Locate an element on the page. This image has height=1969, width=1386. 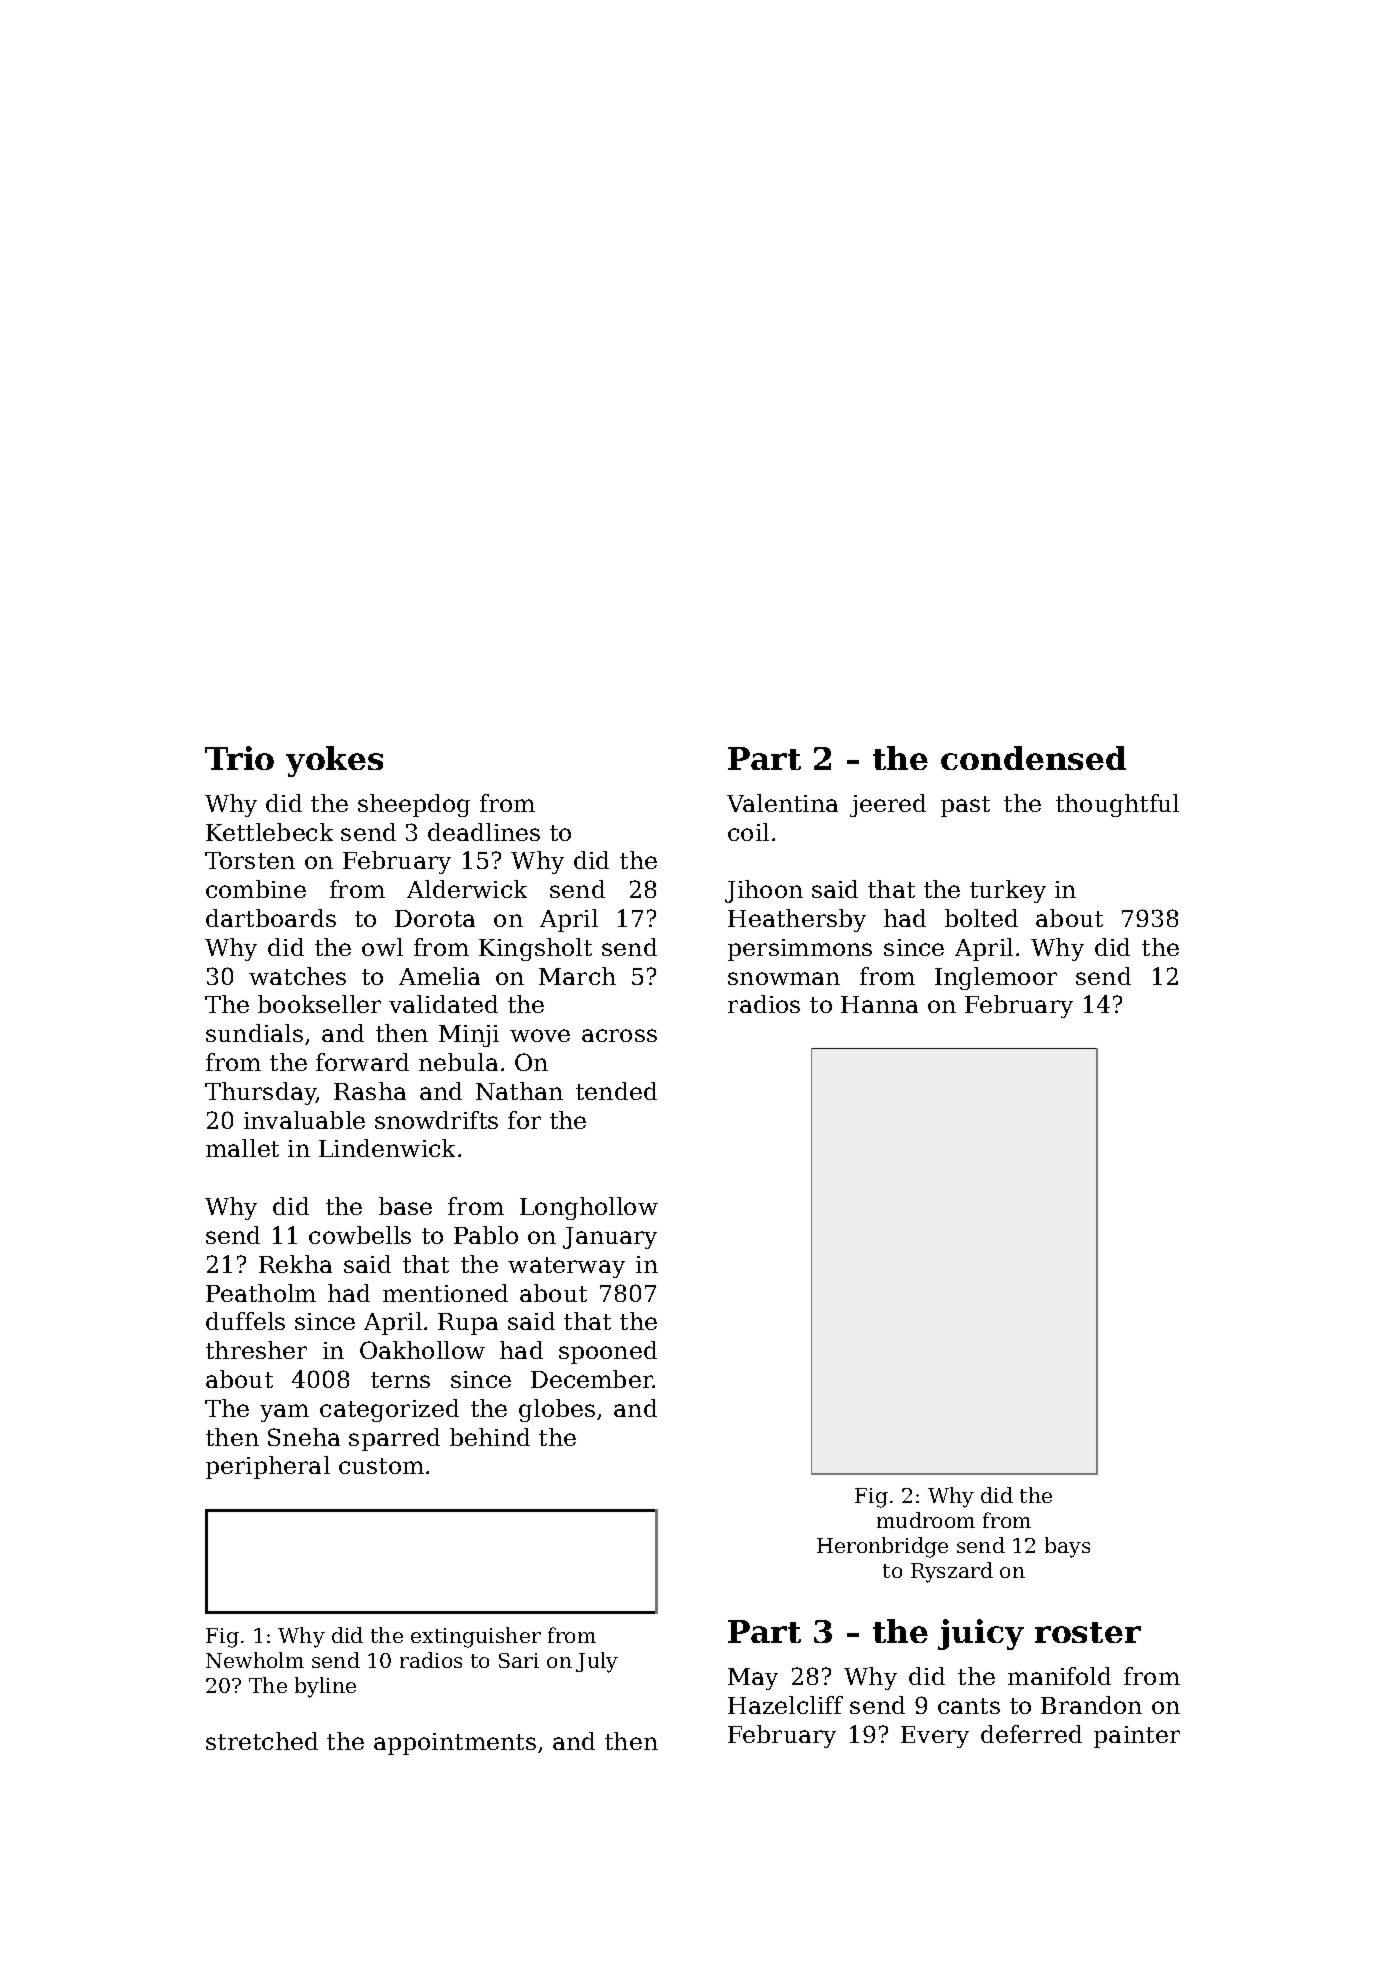
Hazelcliff is located at coordinates (785, 1705).
